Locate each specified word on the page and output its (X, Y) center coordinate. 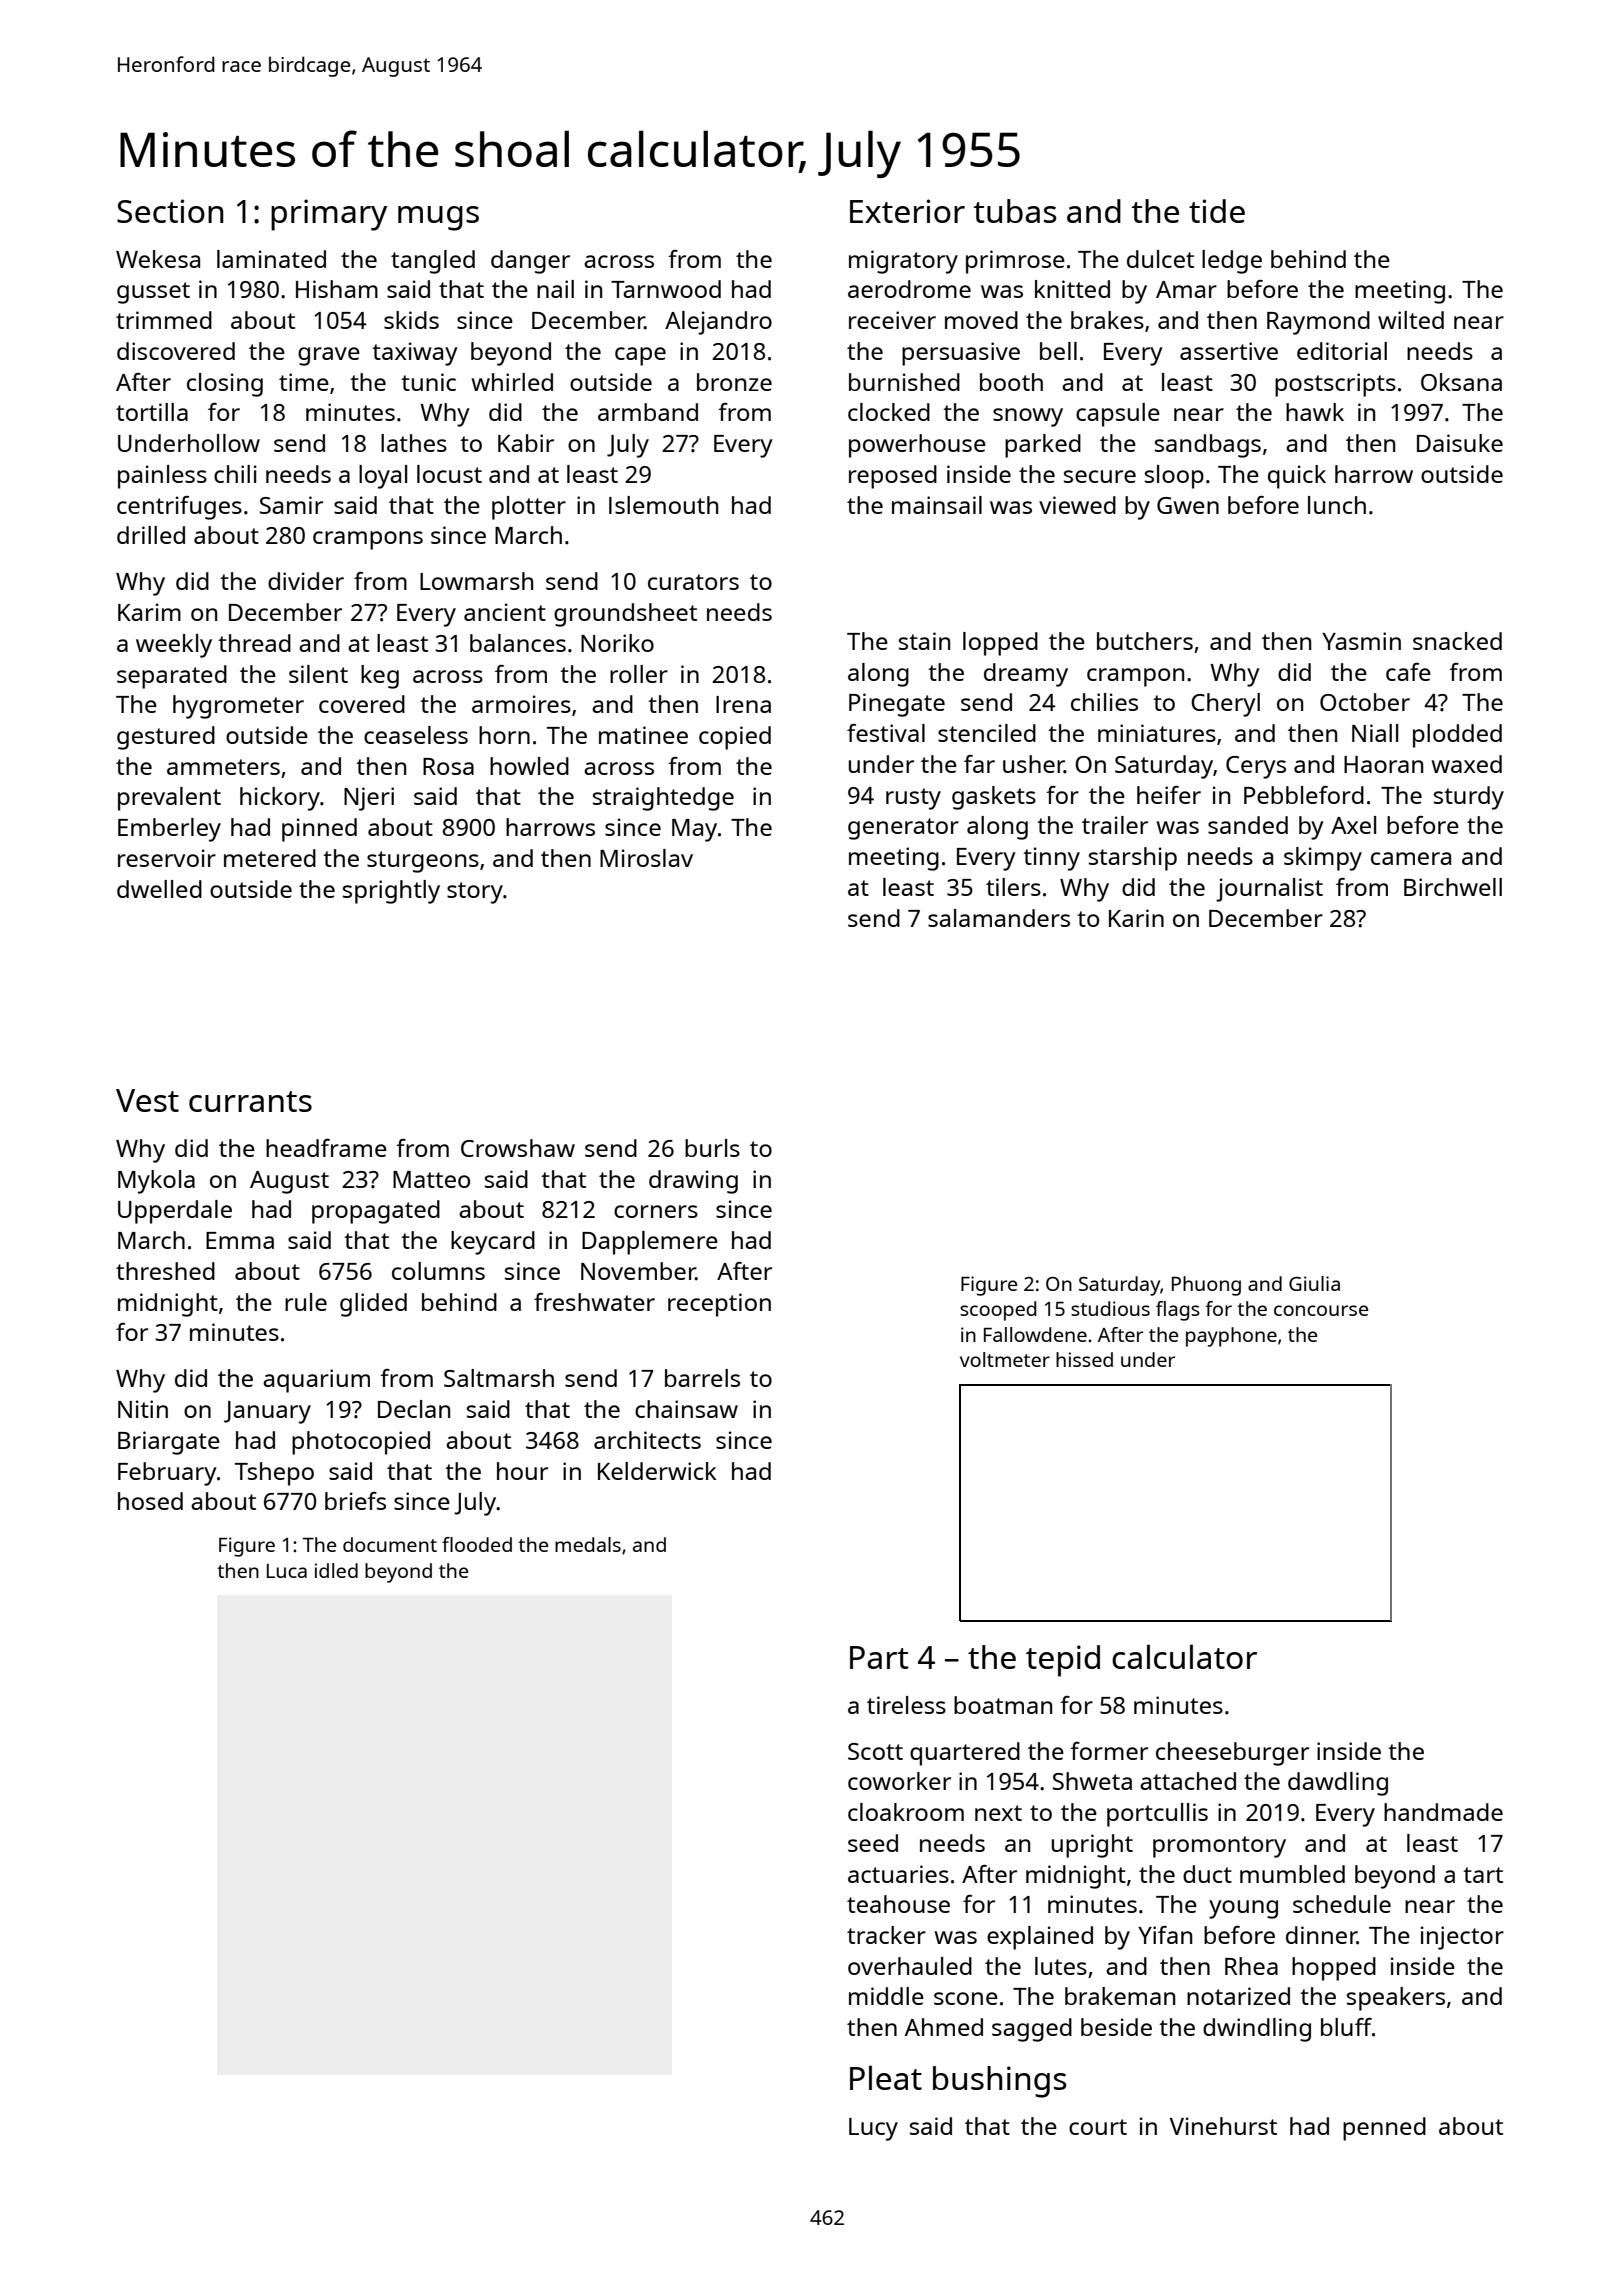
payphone (1231, 1337)
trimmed (164, 320)
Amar (1186, 289)
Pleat (886, 2077)
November (638, 1271)
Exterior (907, 211)
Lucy (873, 2129)
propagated (376, 1212)
